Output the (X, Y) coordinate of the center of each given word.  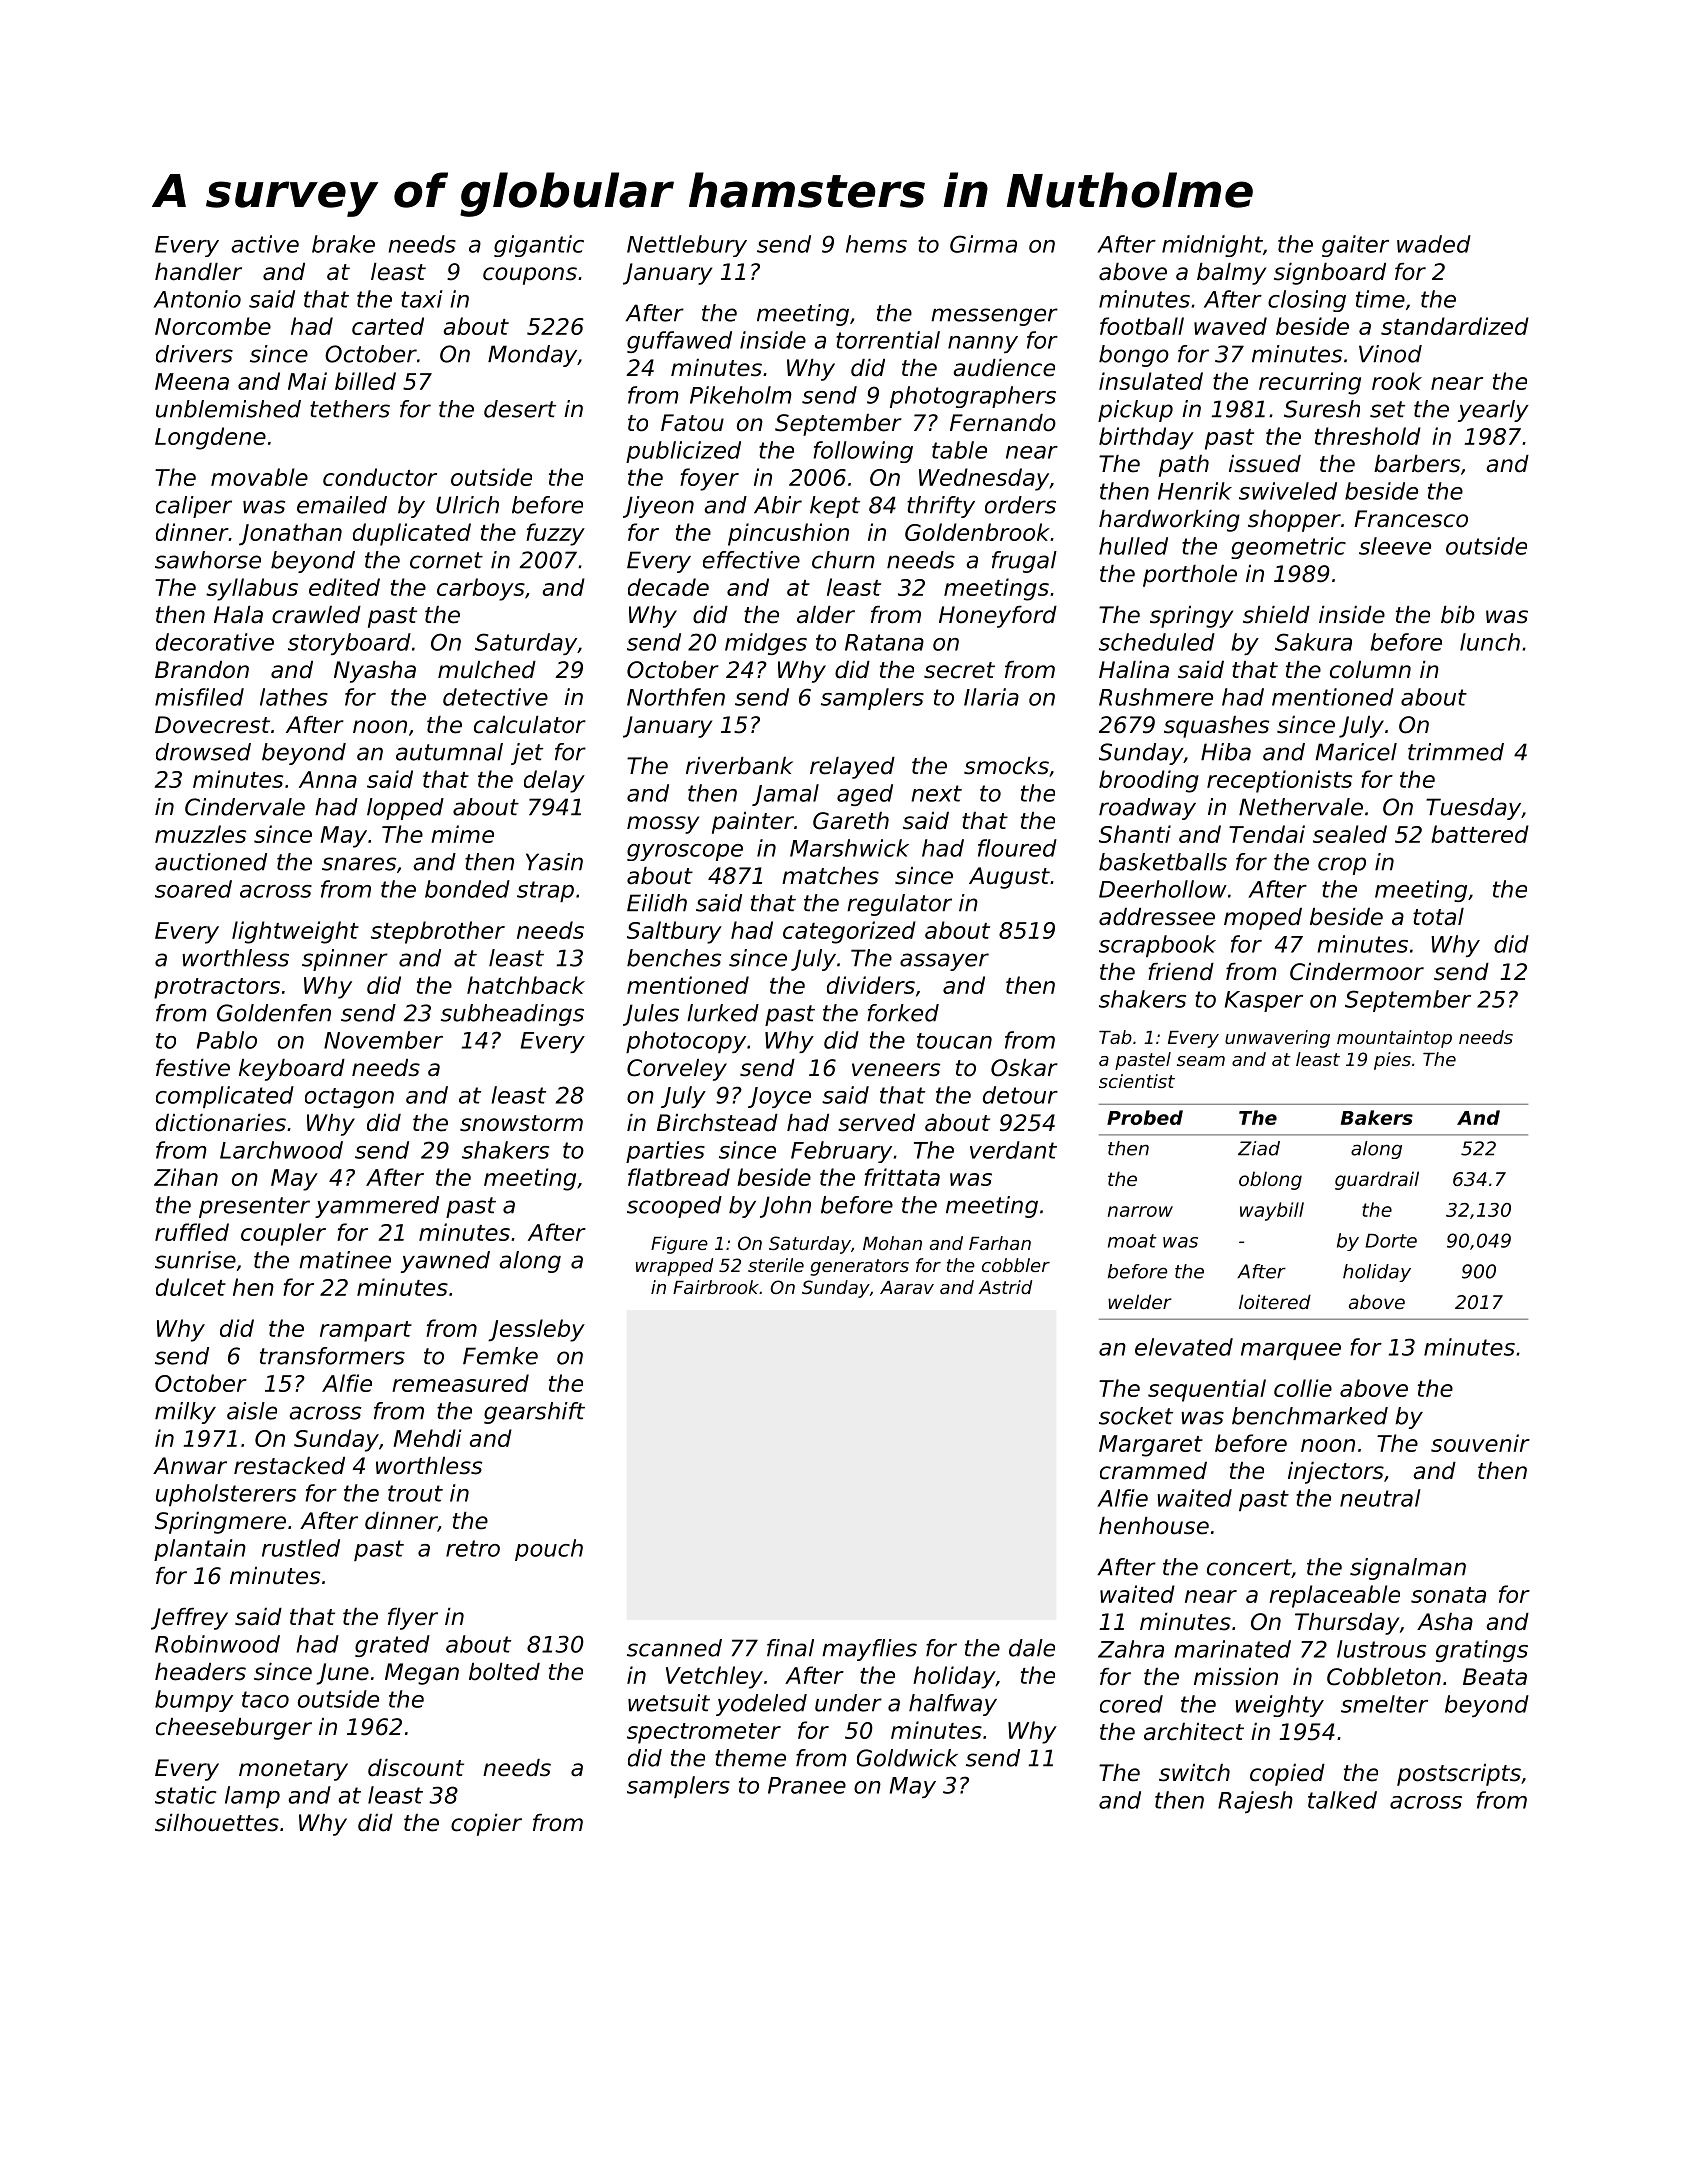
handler (198, 272)
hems (876, 244)
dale (1032, 1648)
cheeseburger (234, 1729)
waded (1434, 244)
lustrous (1381, 1649)
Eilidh (657, 903)
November (383, 1040)
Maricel (1356, 752)
